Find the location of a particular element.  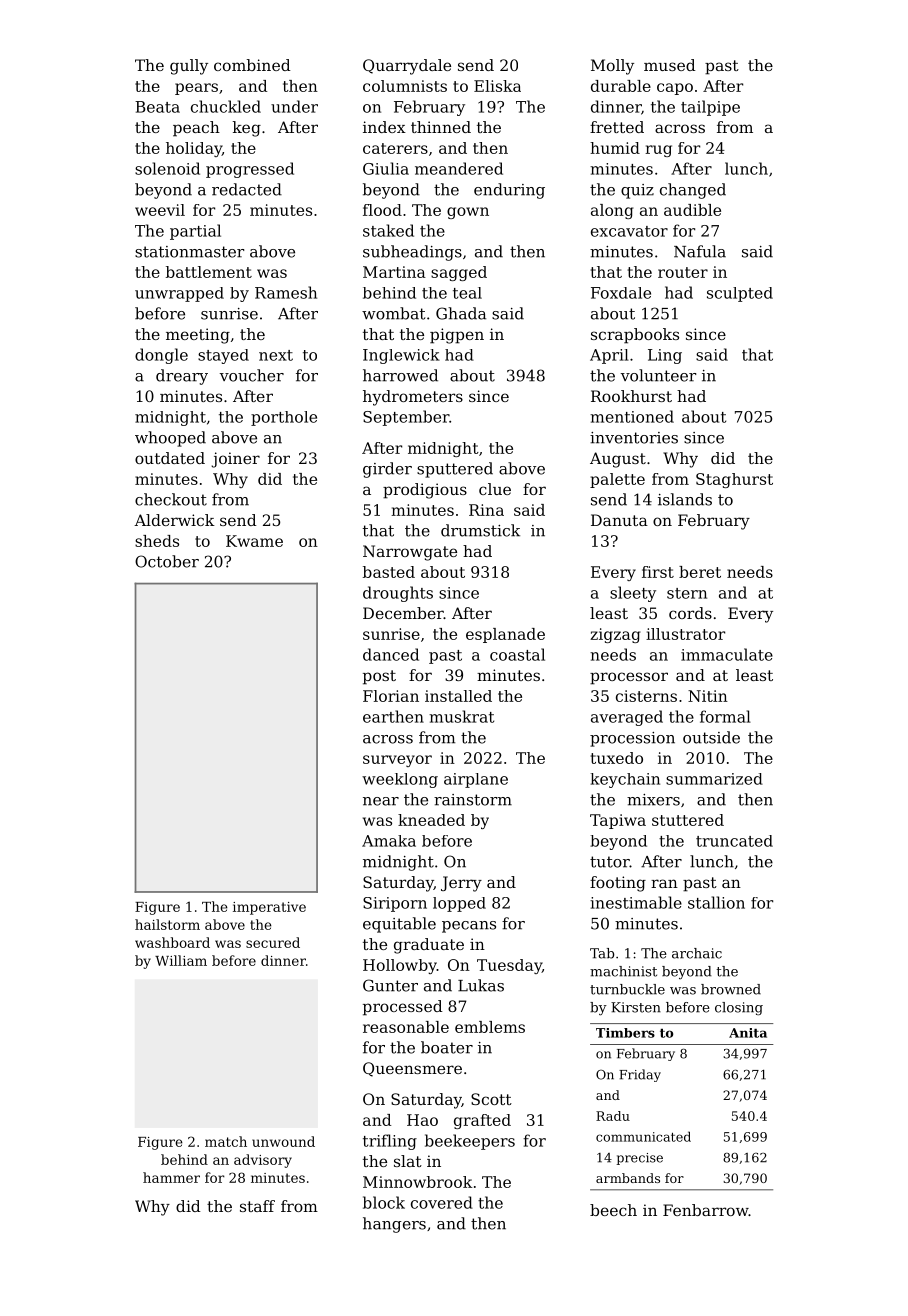

mentioned is located at coordinates (632, 416).
